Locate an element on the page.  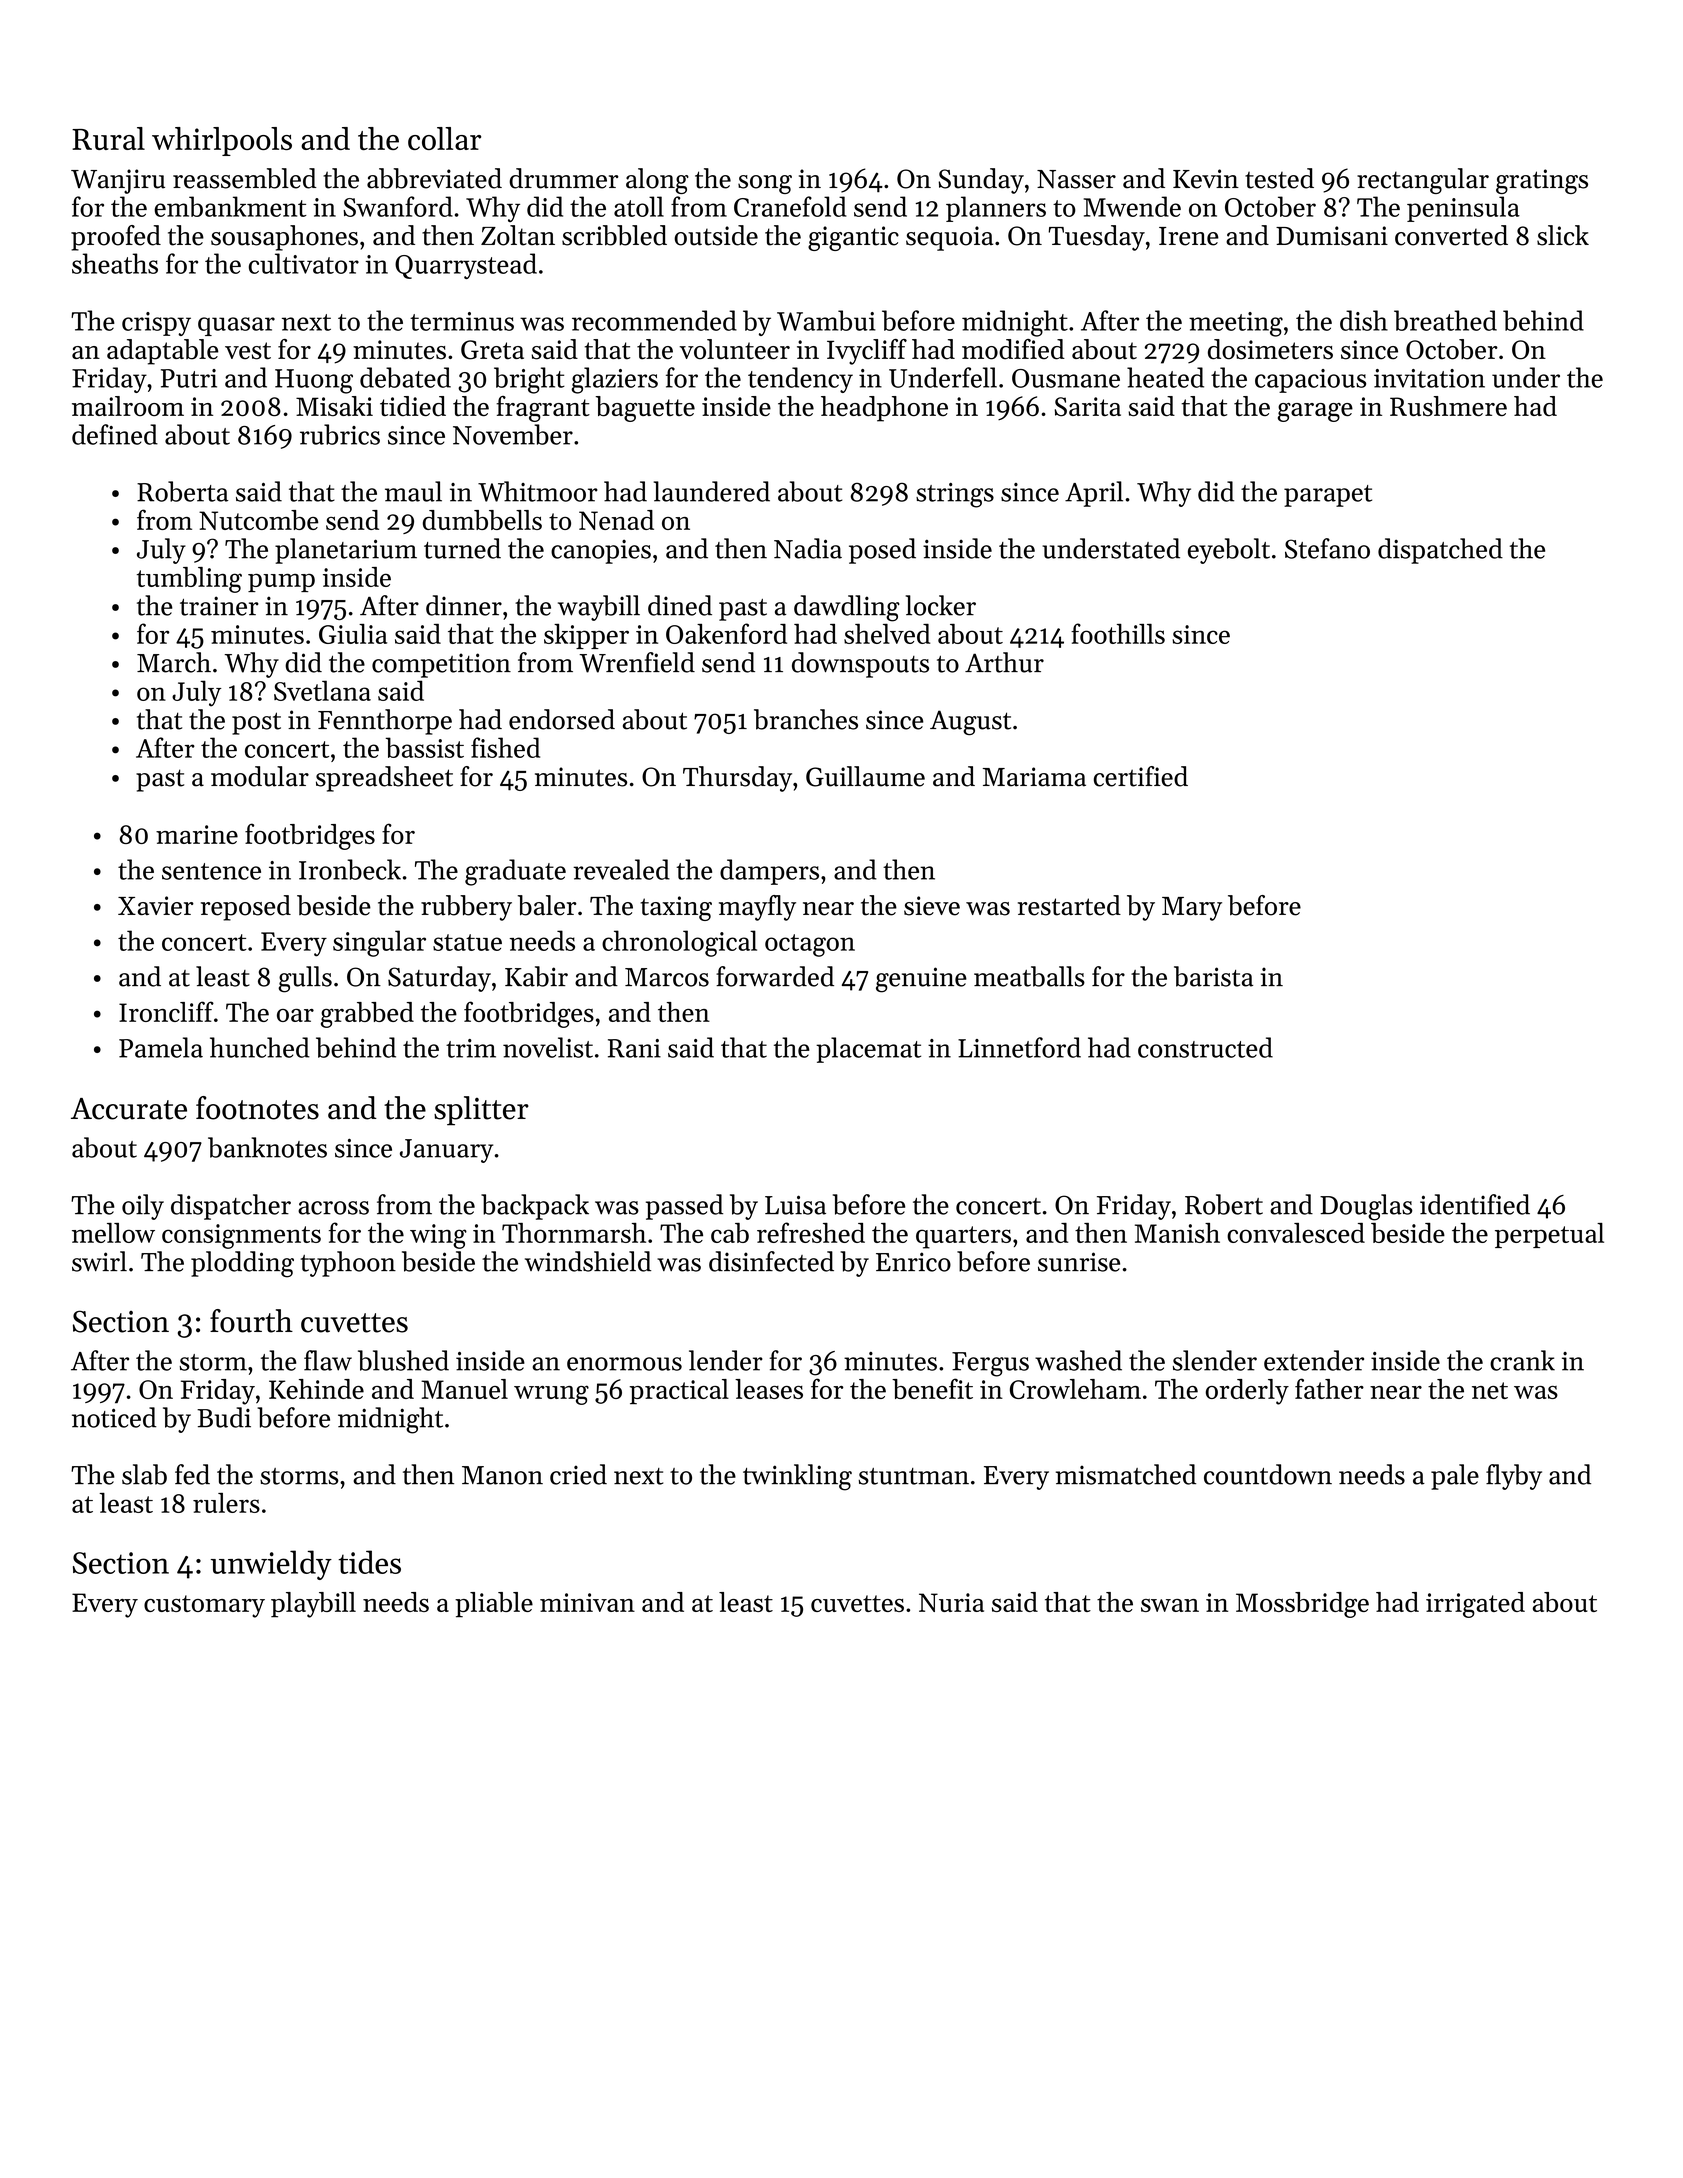
spreadsheet is located at coordinates (384, 779).
